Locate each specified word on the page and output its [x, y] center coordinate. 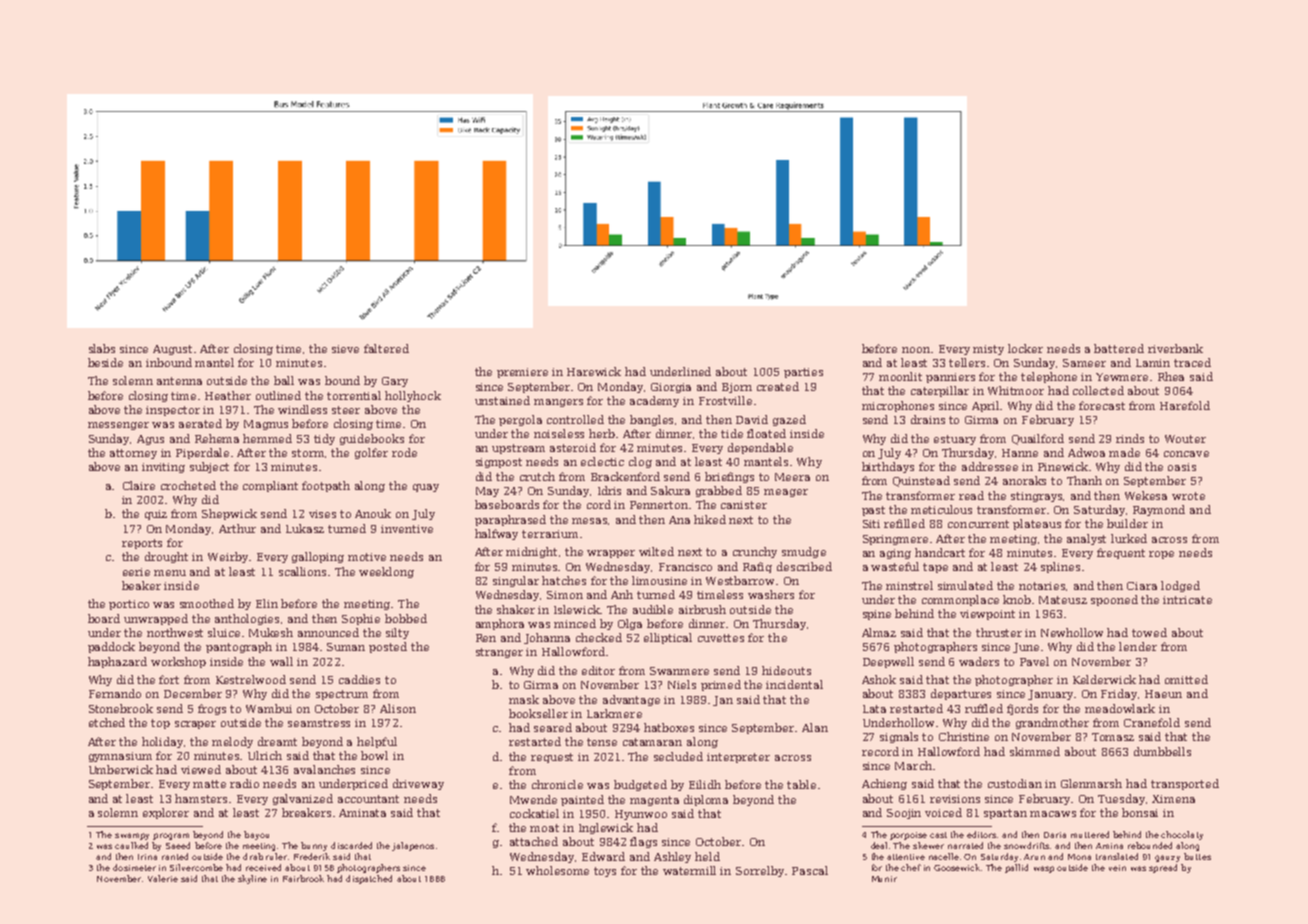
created [778, 386]
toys [605, 872]
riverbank [1175, 348]
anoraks [1024, 480]
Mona [1079, 857]
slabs [102, 348]
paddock [111, 647]
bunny [314, 846]
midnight [531, 552]
